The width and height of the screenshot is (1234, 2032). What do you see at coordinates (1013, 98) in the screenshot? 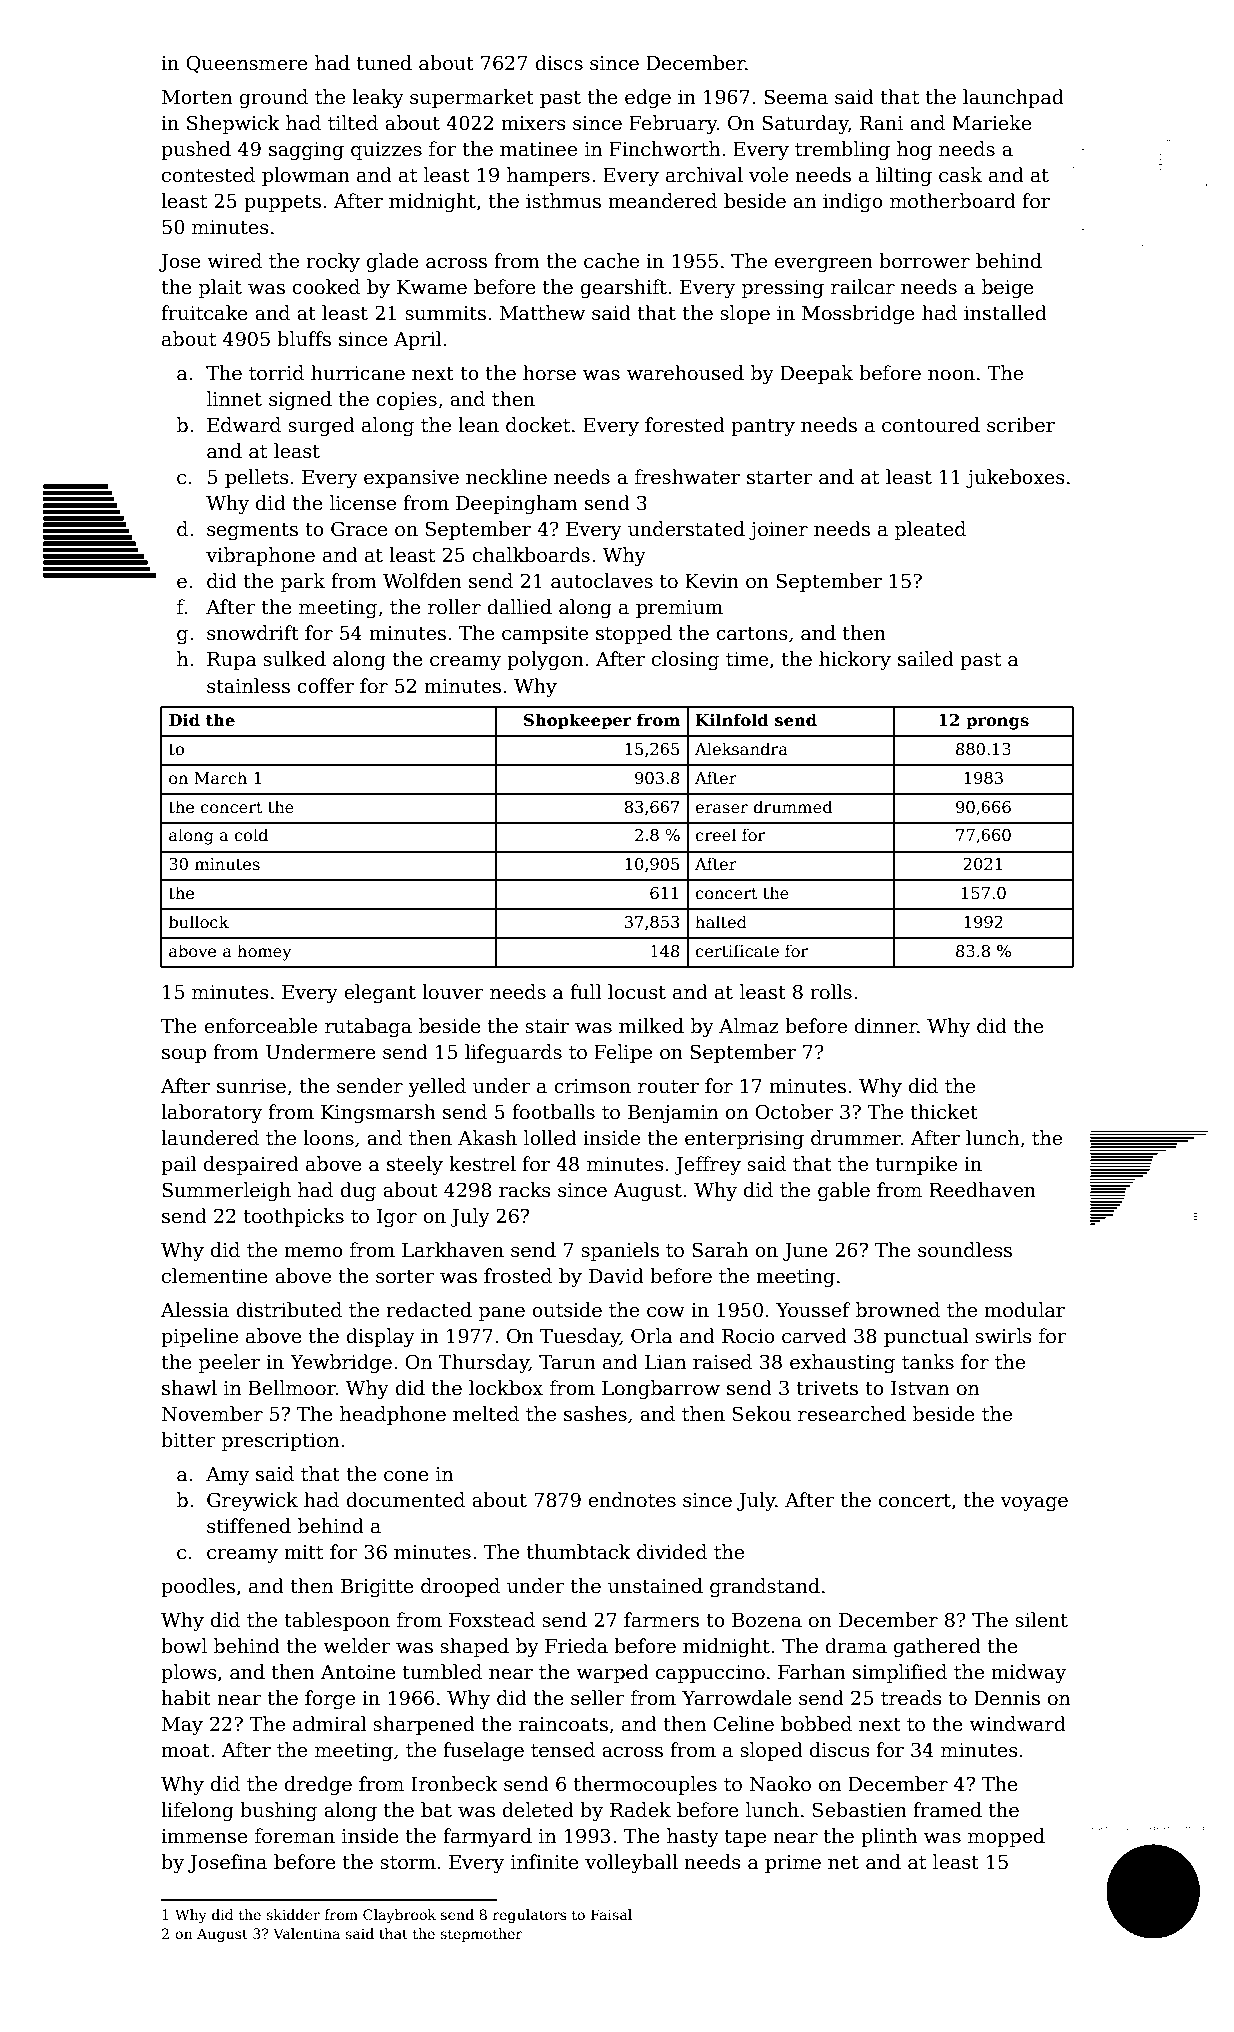
I see `launchpad` at bounding box center [1013, 98].
